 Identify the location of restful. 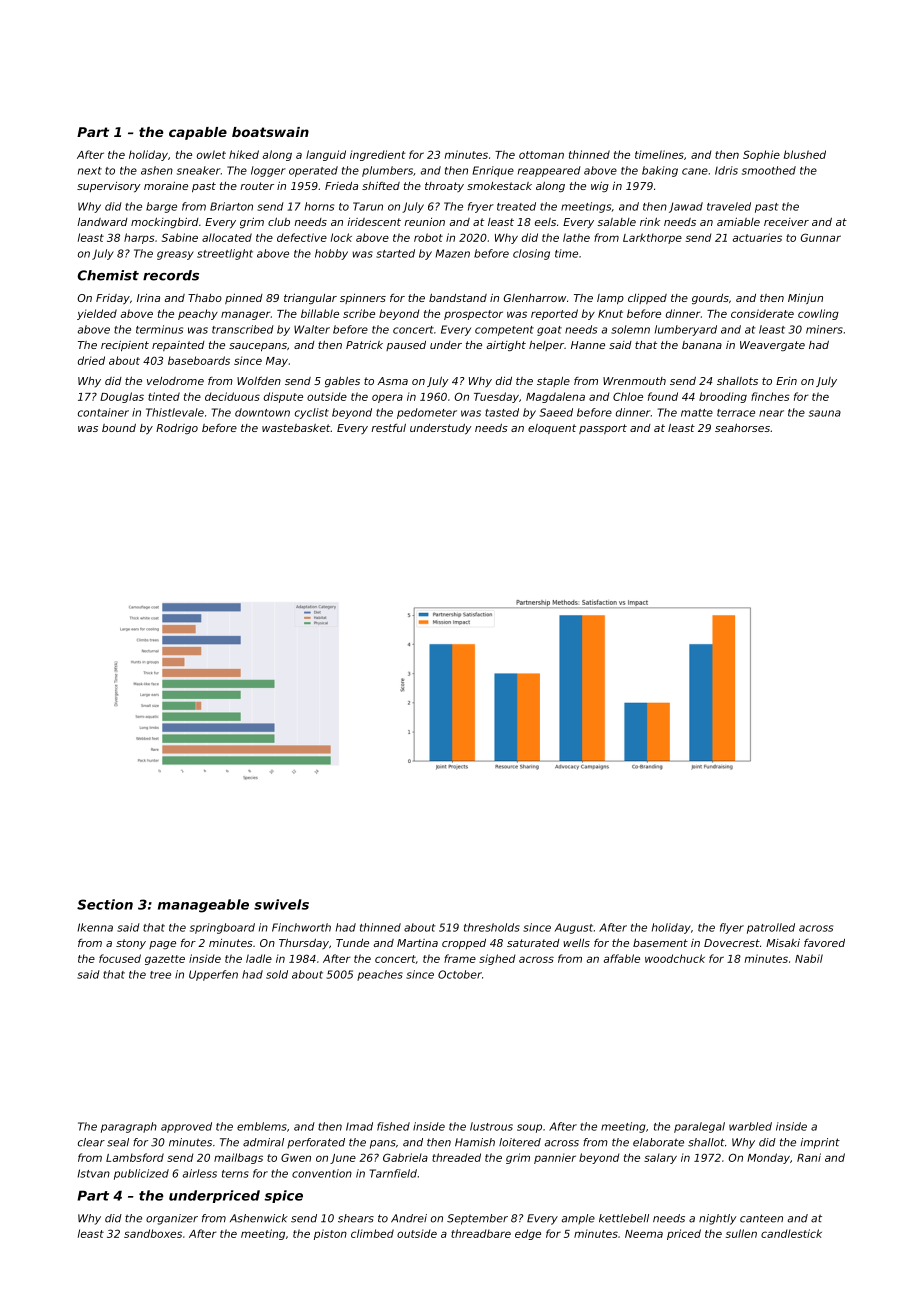
(388, 427).
